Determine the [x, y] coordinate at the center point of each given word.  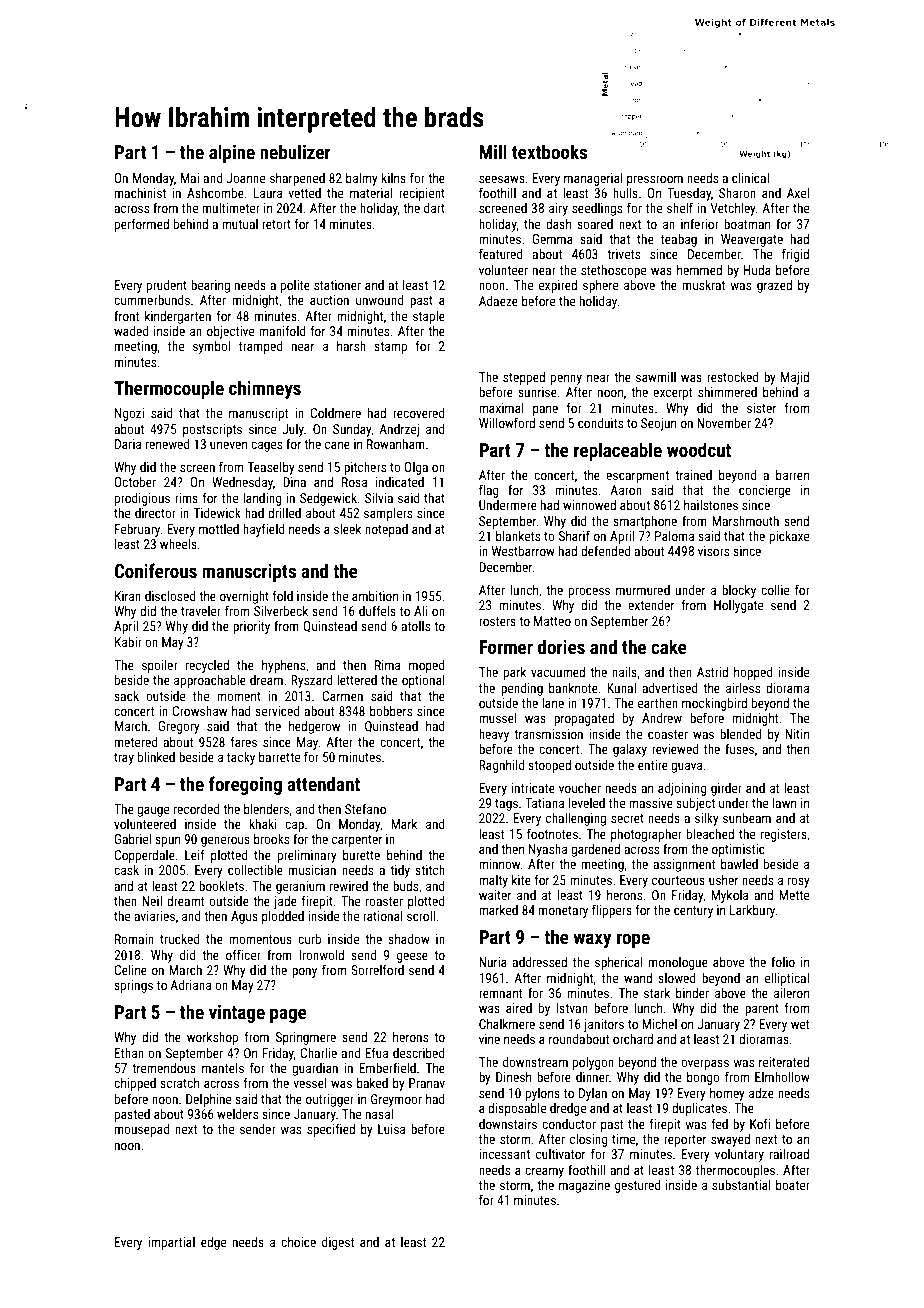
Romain [134, 939]
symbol [211, 347]
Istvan [572, 1008]
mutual [240, 224]
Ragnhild [501, 766]
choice [298, 1242]
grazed [774, 286]
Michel [659, 1024]
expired [558, 286]
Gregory [179, 727]
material [371, 193]
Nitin [797, 734]
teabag [679, 240]
